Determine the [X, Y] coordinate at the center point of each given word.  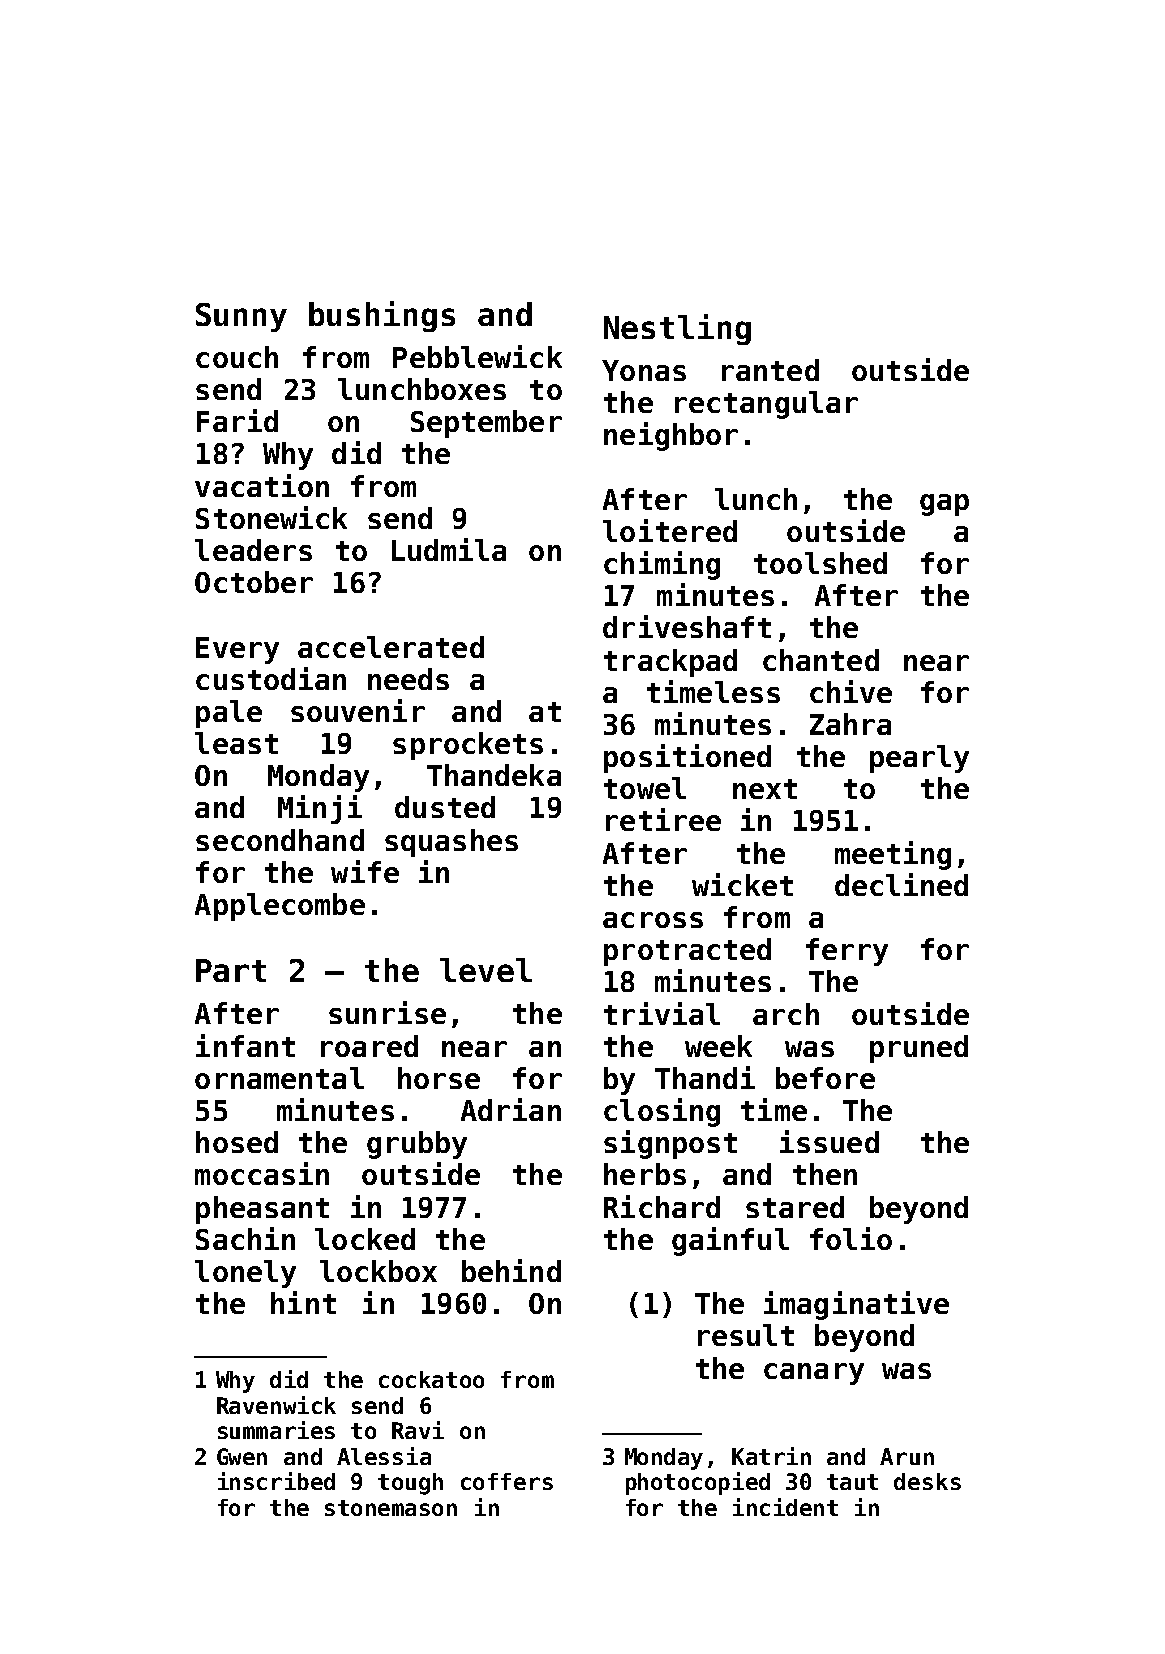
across [653, 920]
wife [365, 871]
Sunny [241, 317]
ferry [847, 952]
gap [944, 505]
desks [927, 1481]
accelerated [391, 647]
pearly [919, 759]
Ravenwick [276, 1405]
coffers [507, 1481]
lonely [245, 1274]
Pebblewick [477, 356]
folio [851, 1238]
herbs [645, 1174]
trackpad [670, 663]
